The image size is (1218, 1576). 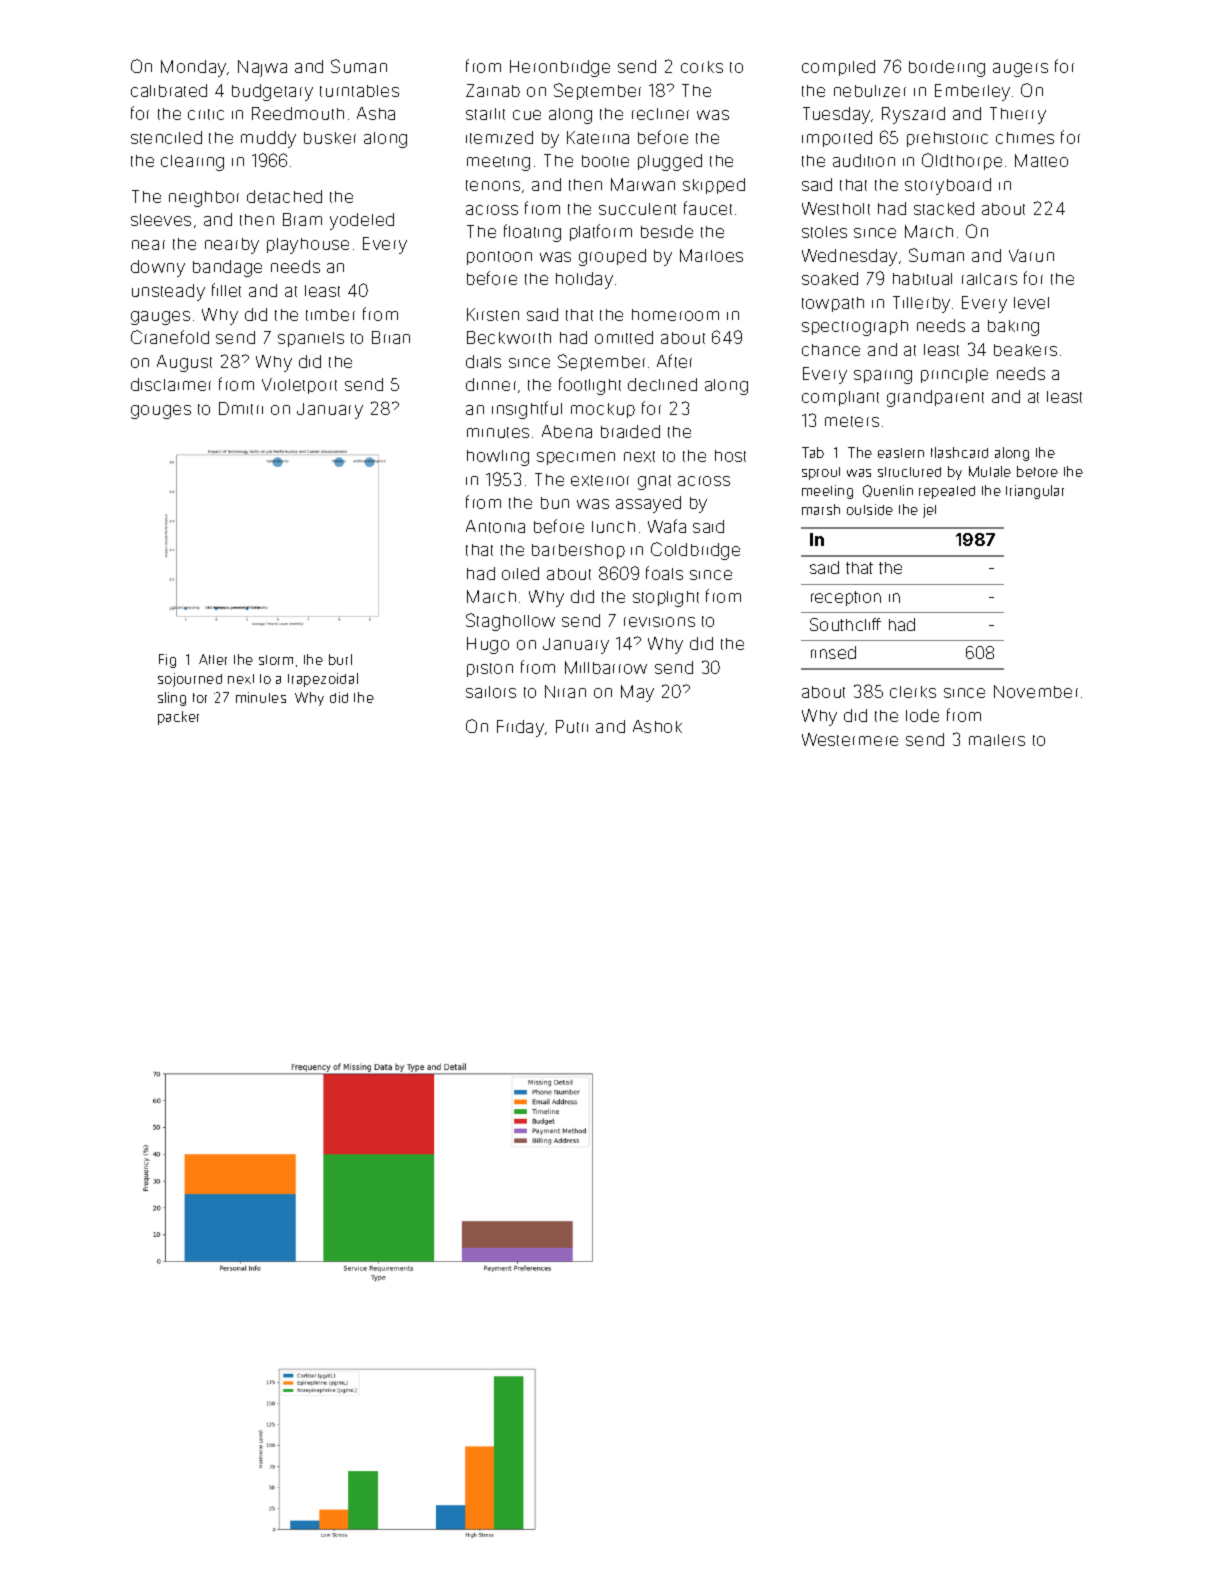 I want to click on principle, so click(x=954, y=375).
